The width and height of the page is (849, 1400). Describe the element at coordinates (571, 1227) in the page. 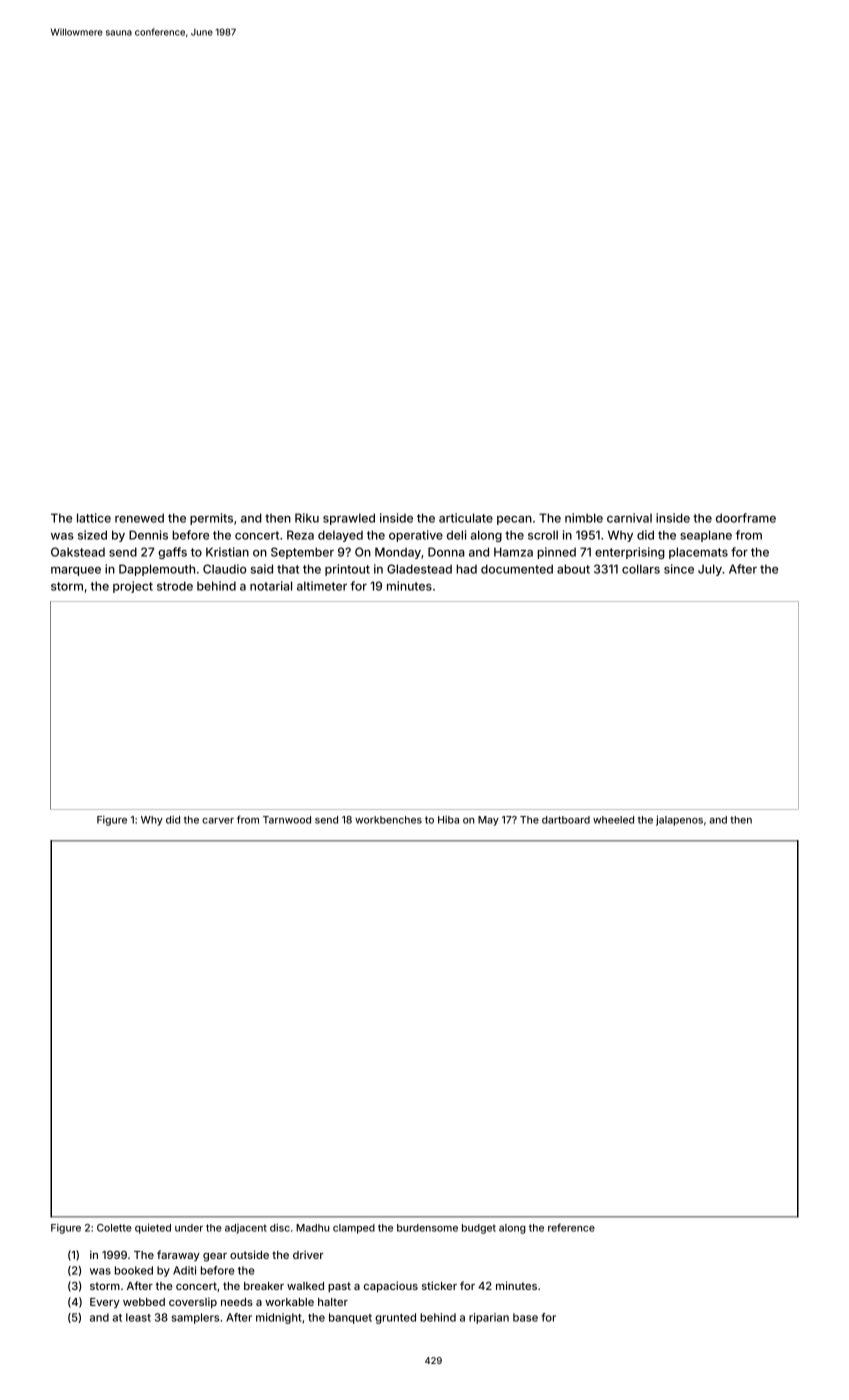

I see `reference` at that location.
